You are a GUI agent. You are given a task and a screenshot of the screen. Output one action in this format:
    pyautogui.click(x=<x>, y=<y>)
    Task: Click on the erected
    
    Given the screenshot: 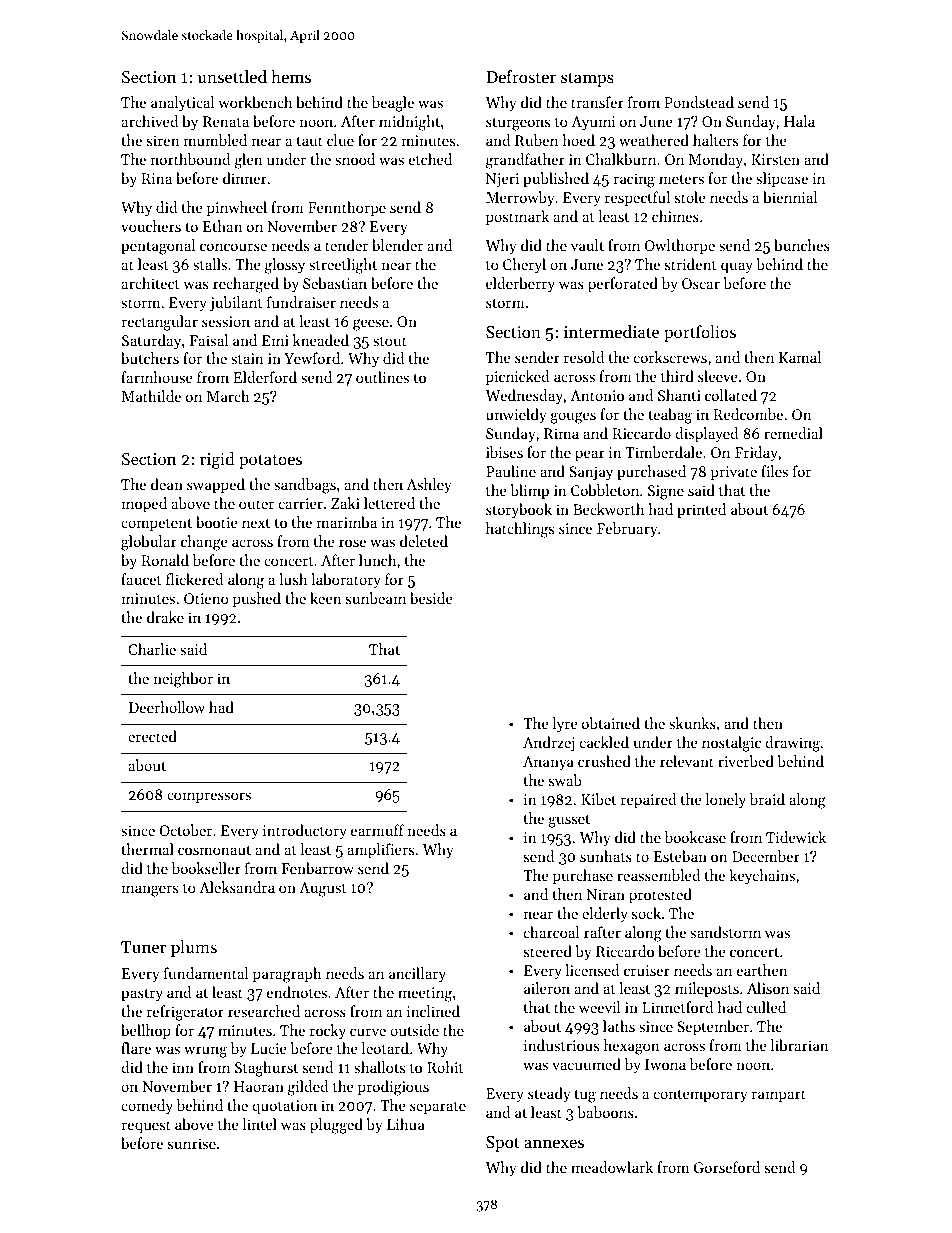 What is the action you would take?
    pyautogui.click(x=152, y=736)
